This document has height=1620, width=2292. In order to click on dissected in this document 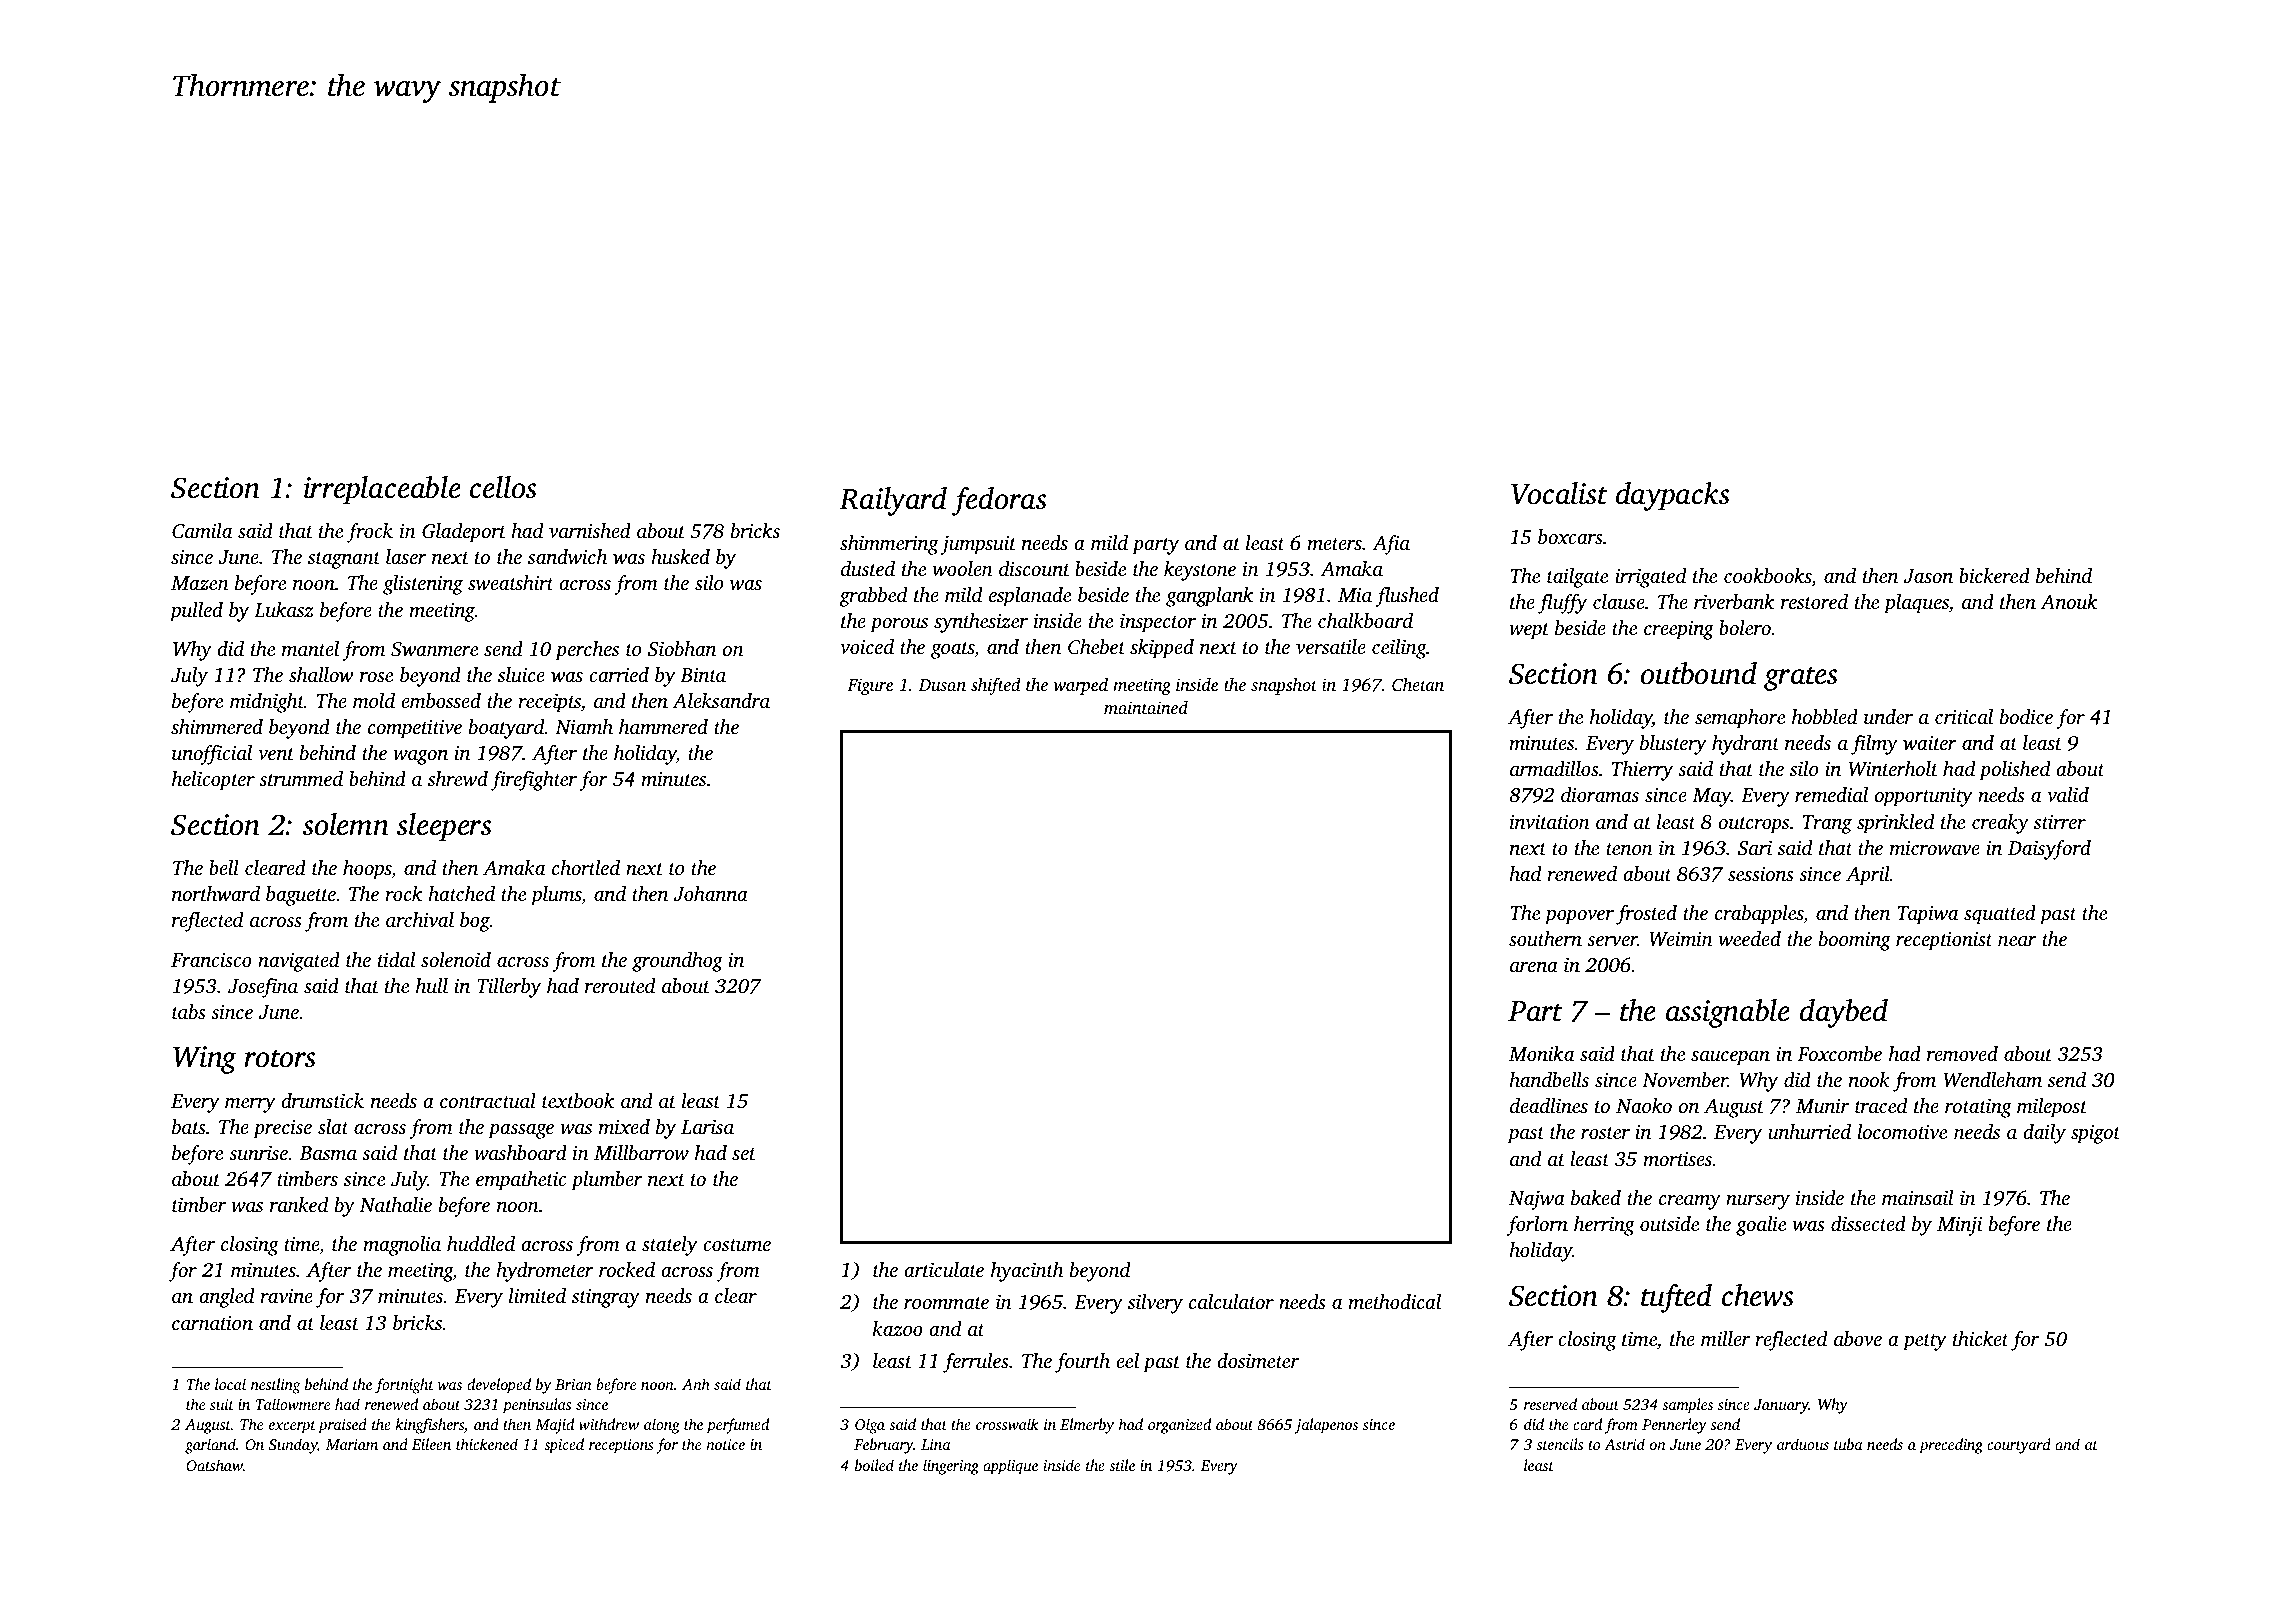, I will do `click(1868, 1223)`.
